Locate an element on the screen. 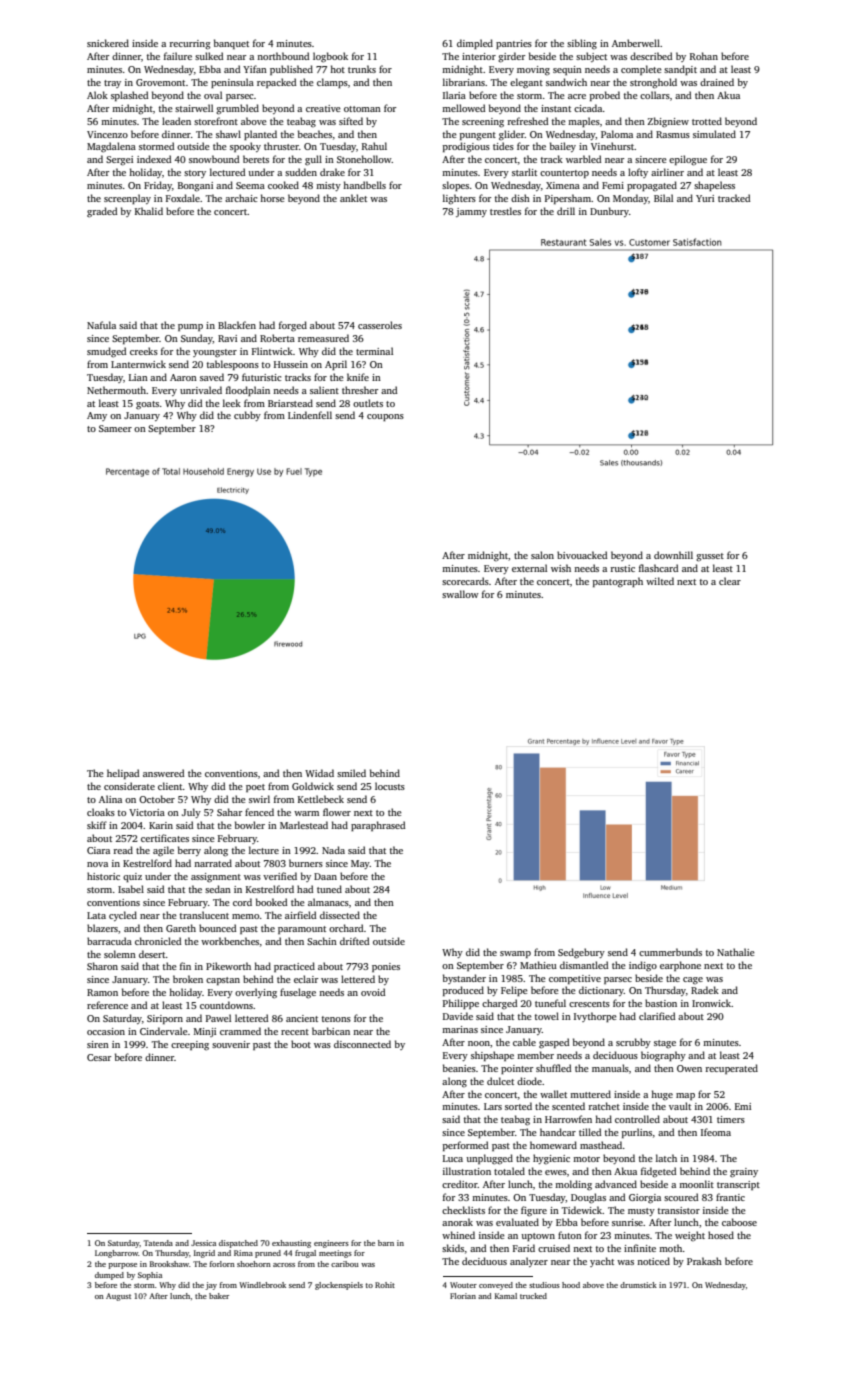 This screenshot has width=849, height=1400. Yuri is located at coordinates (705, 198).
